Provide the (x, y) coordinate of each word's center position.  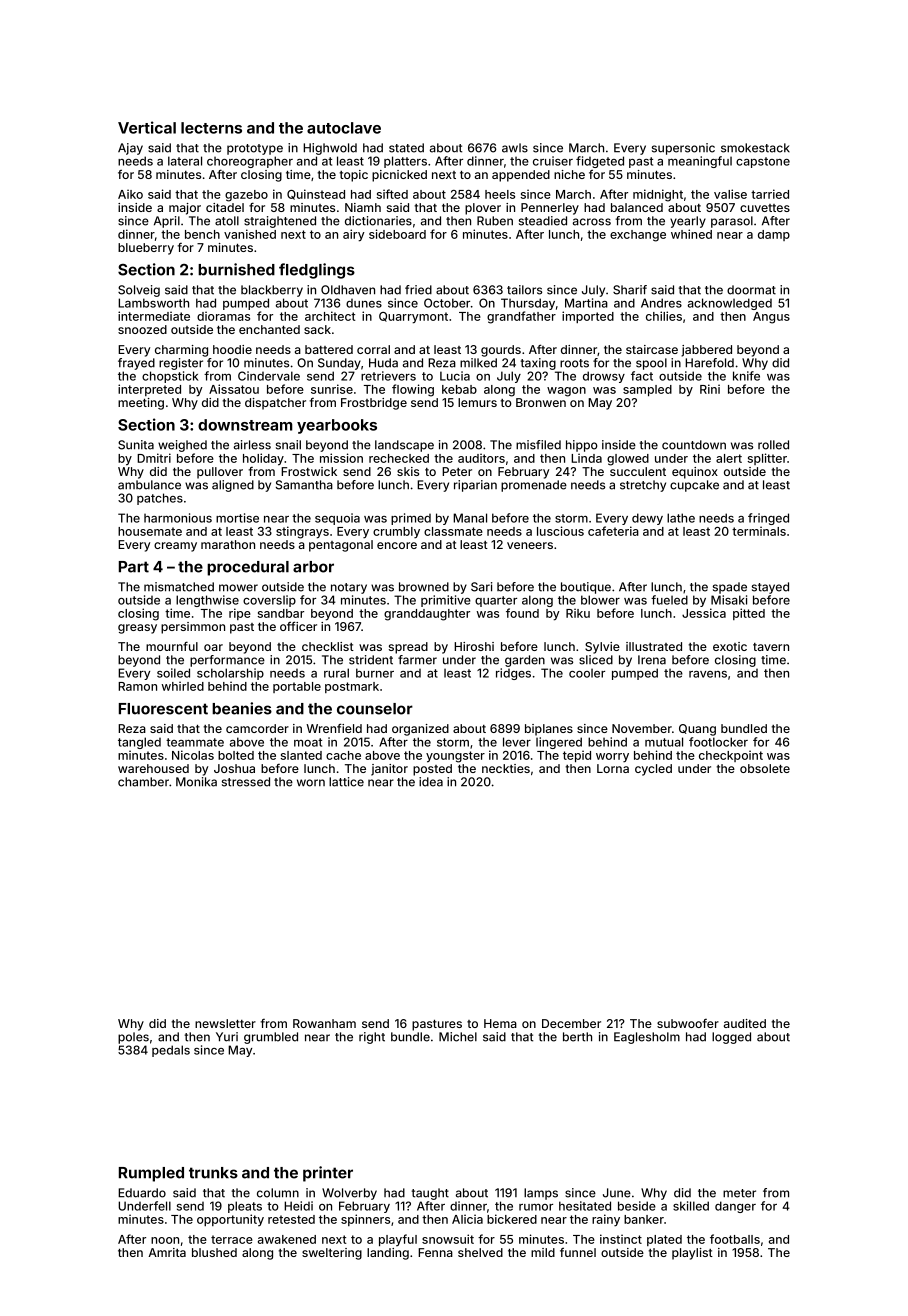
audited (745, 1023)
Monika (196, 782)
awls (515, 148)
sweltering (332, 1254)
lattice (346, 782)
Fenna (435, 1252)
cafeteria (613, 531)
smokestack (755, 148)
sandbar (281, 613)
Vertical (147, 127)
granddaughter (427, 615)
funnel (578, 1252)
